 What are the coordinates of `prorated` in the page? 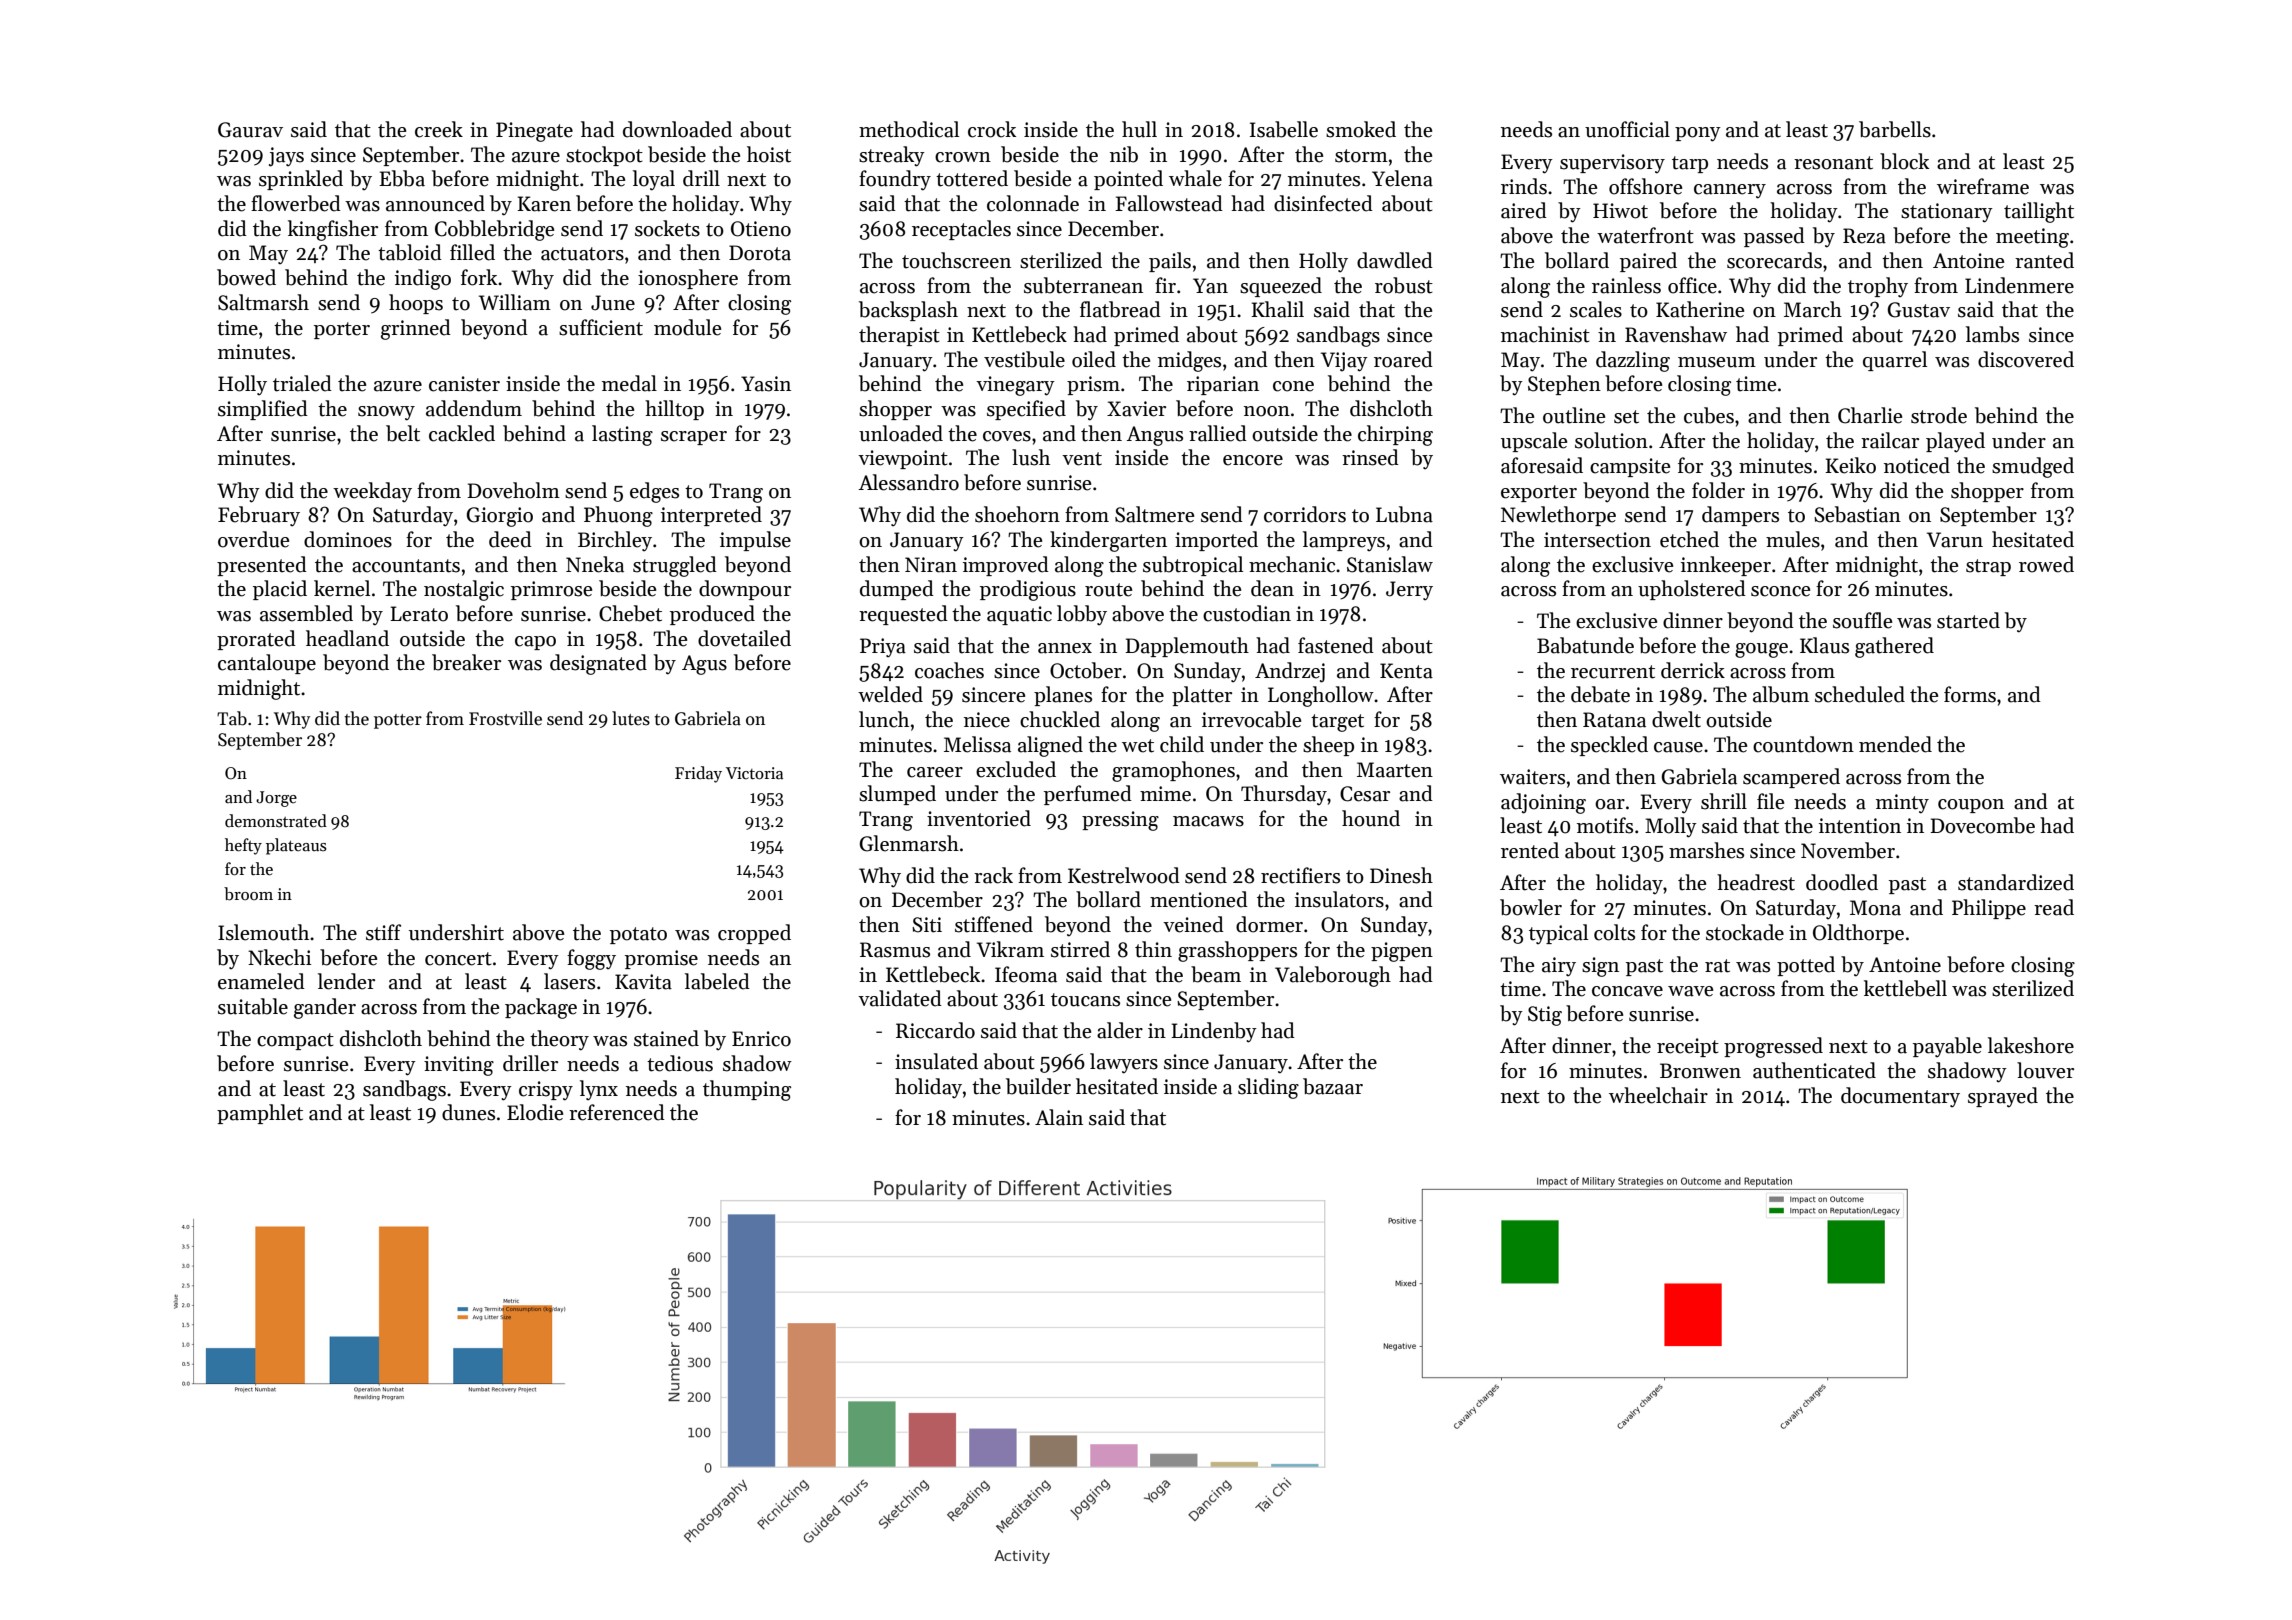 It's located at (256, 640).
